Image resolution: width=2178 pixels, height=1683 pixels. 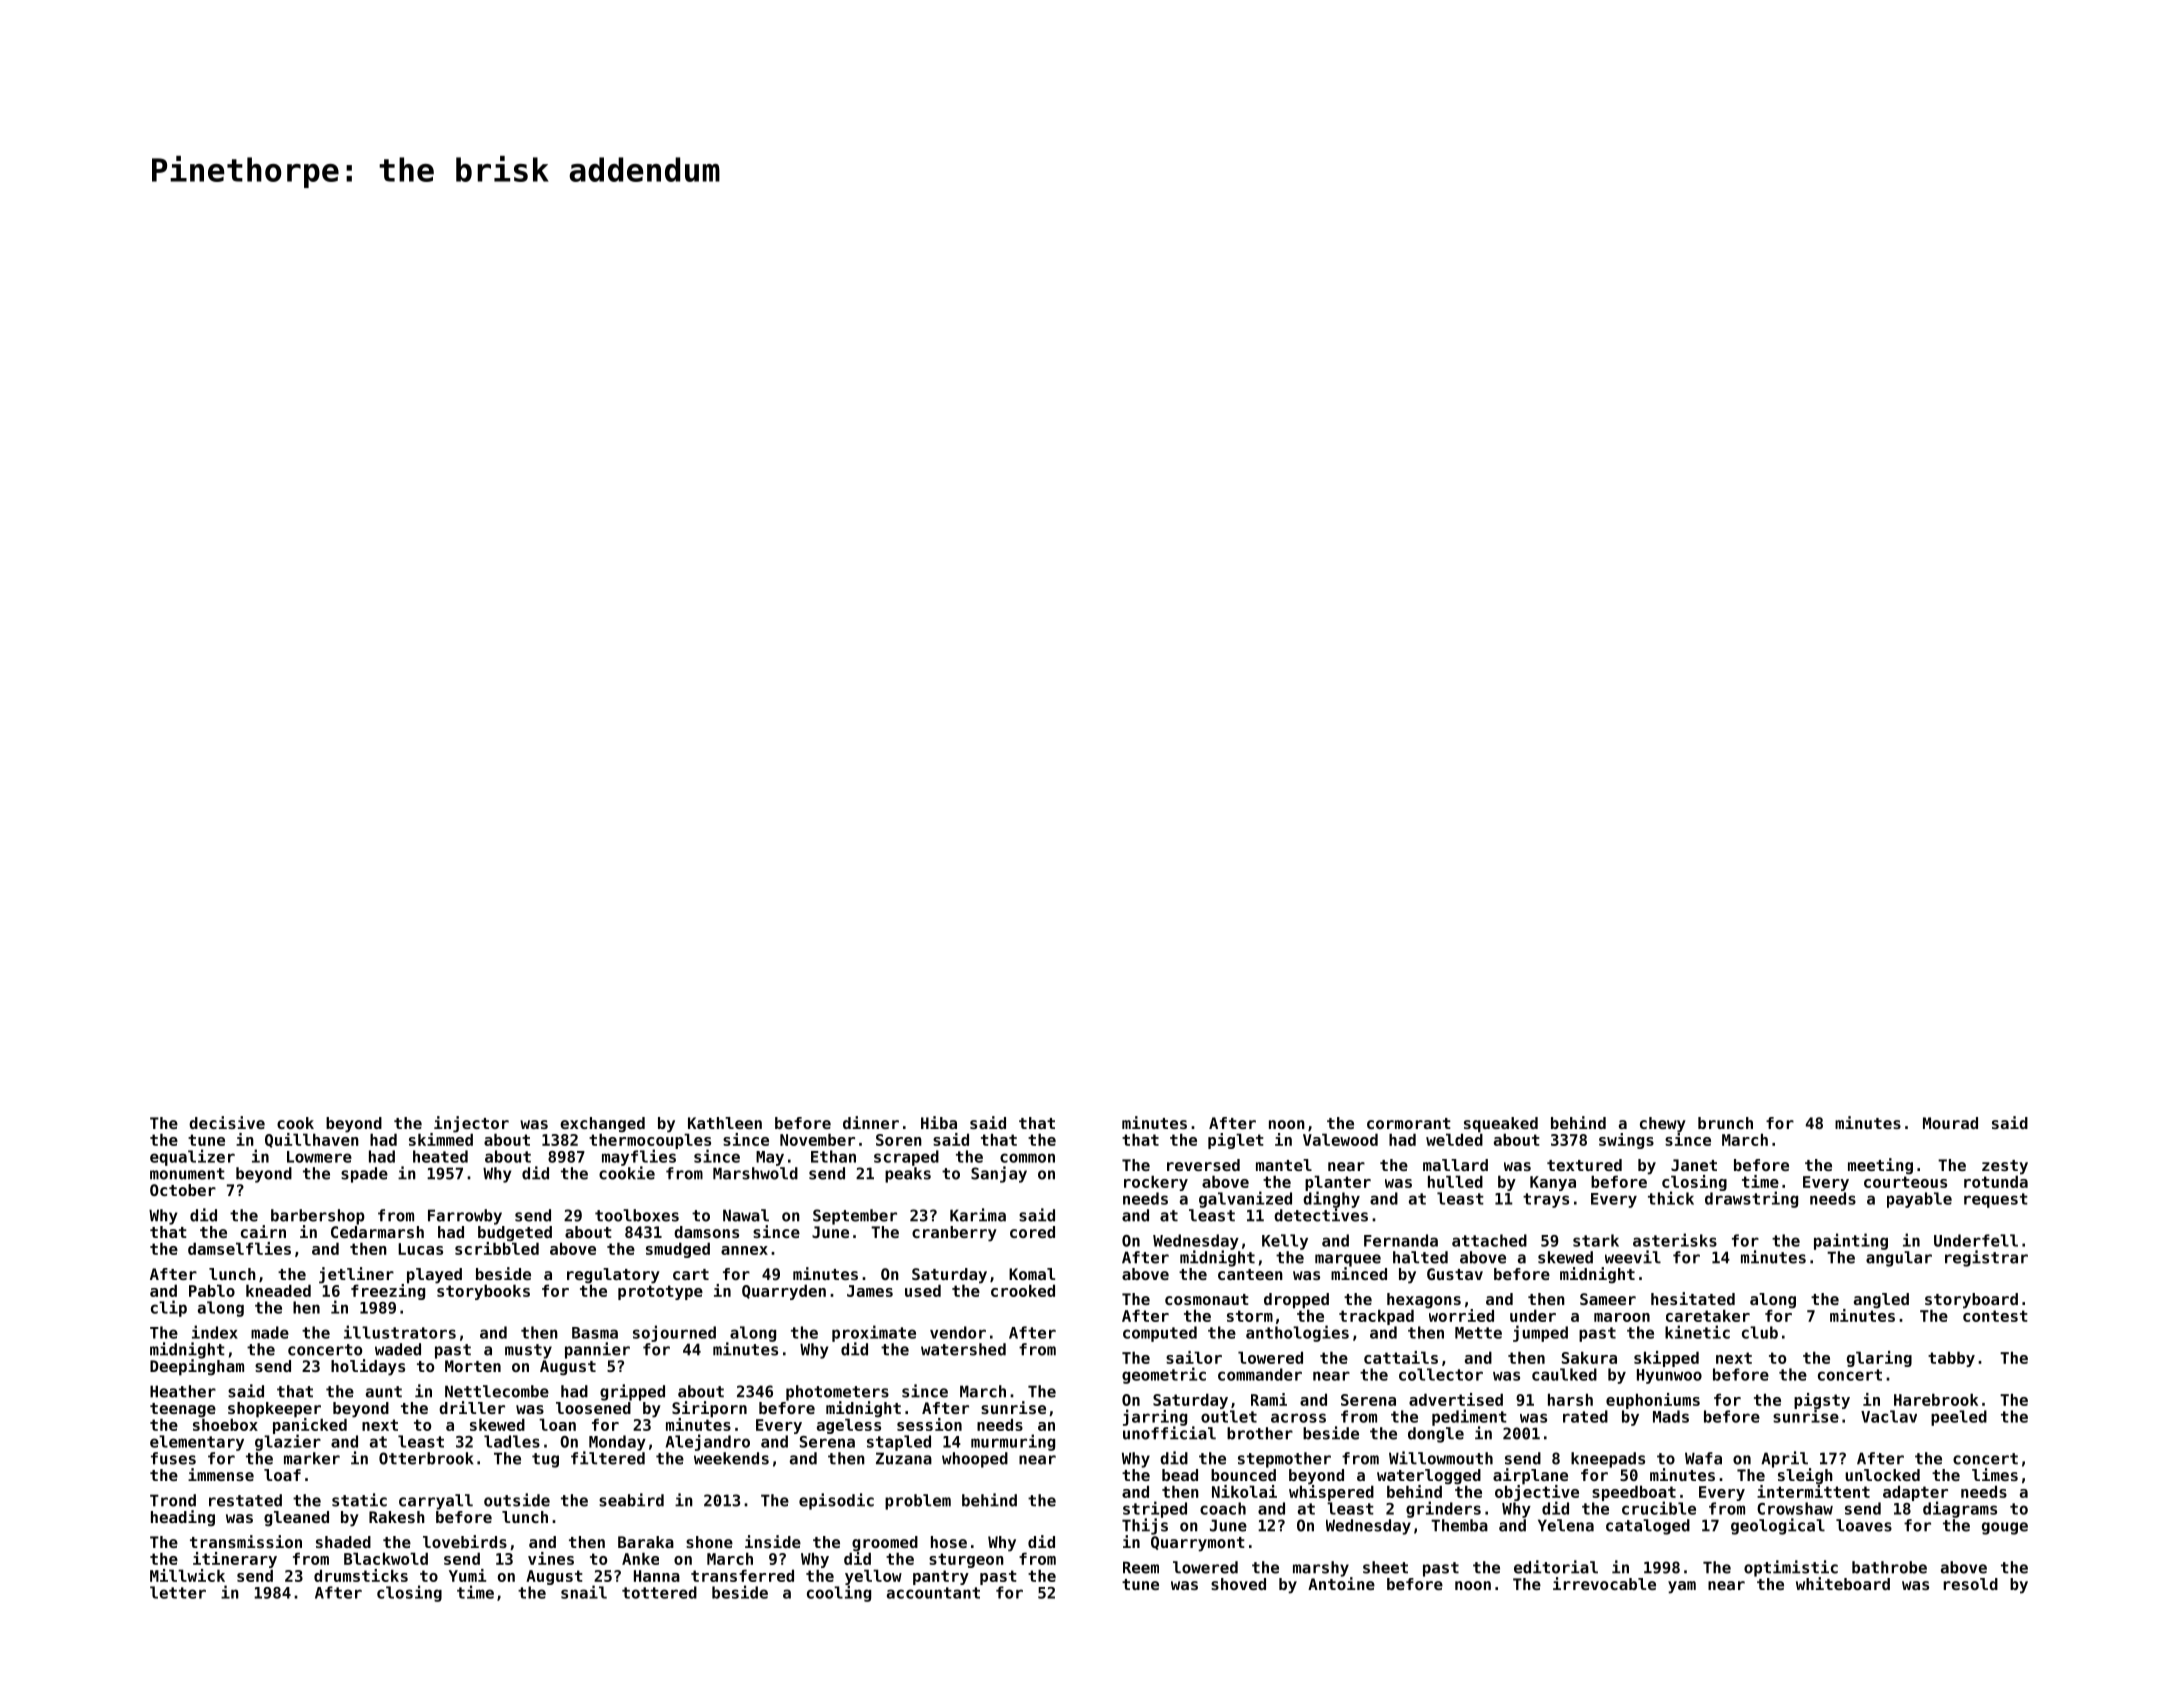 I want to click on Vaclav, so click(x=1889, y=1416).
